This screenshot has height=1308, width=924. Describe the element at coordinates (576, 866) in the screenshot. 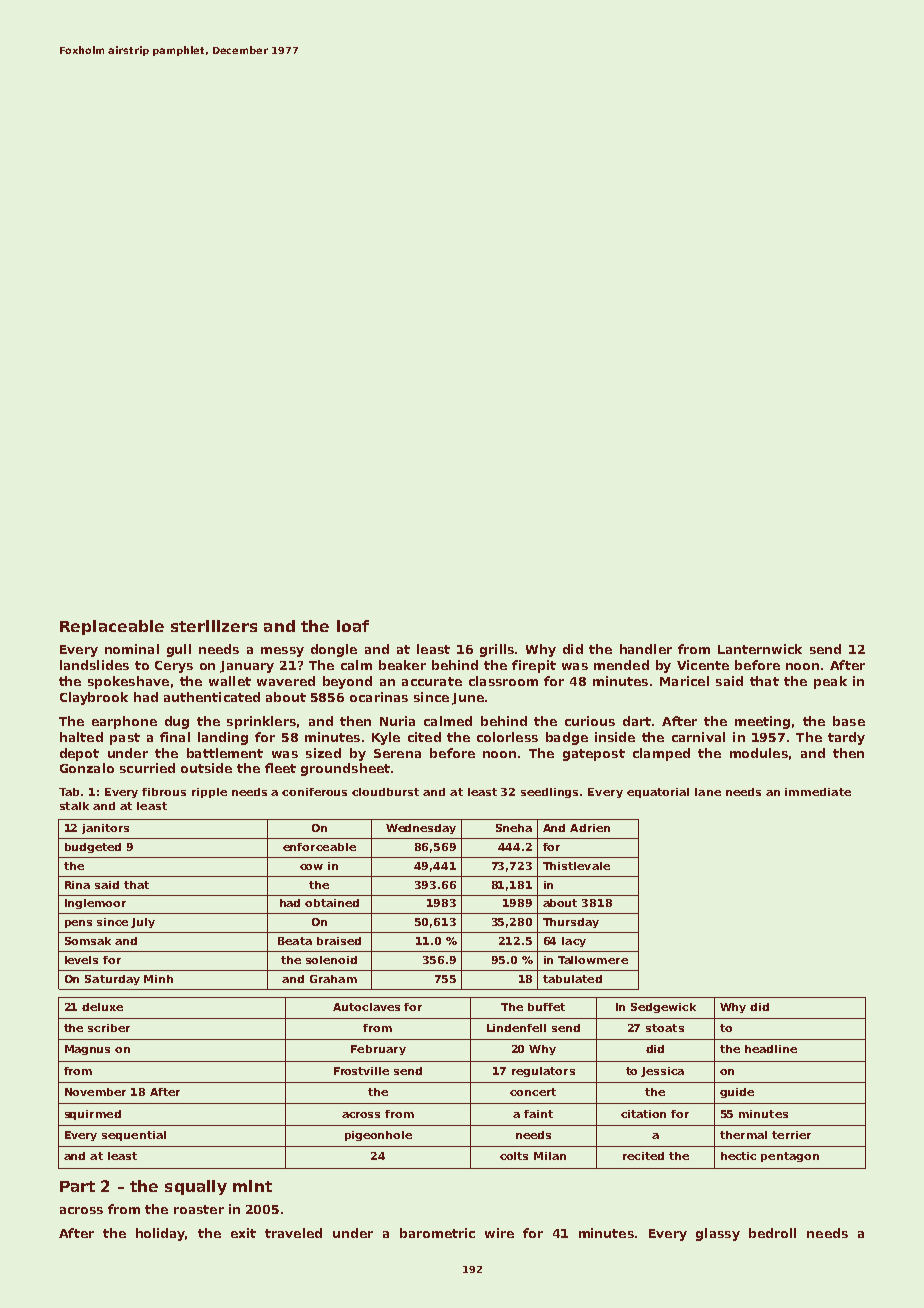

I see `Thistlevale` at that location.
